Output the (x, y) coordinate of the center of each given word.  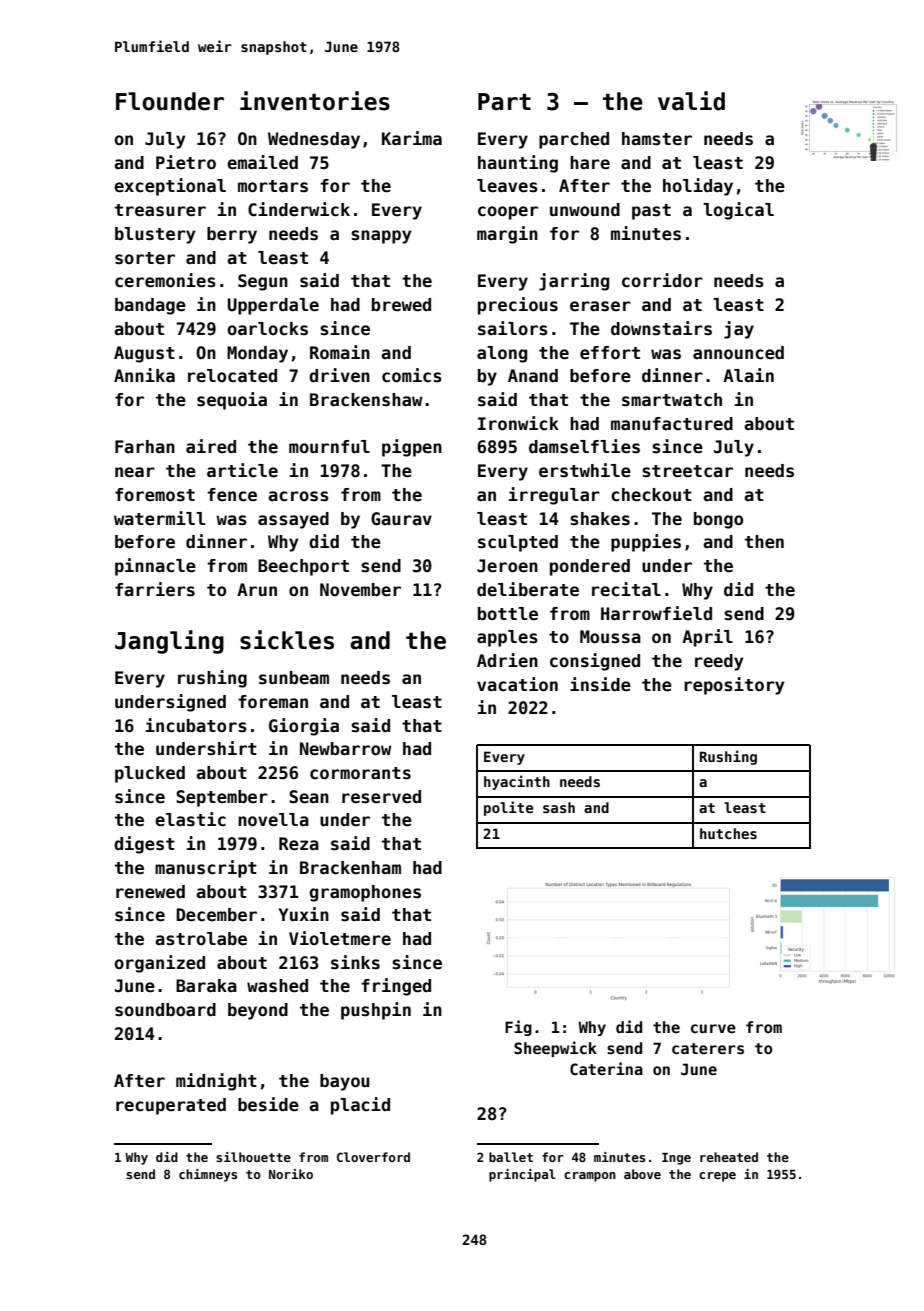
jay (739, 330)
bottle (508, 614)
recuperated (171, 1106)
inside (600, 684)
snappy (381, 237)
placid (360, 1106)
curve (713, 1028)
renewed (150, 892)
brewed (401, 305)
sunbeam (294, 678)
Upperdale (273, 306)
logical (738, 211)
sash (559, 807)
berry (232, 235)
